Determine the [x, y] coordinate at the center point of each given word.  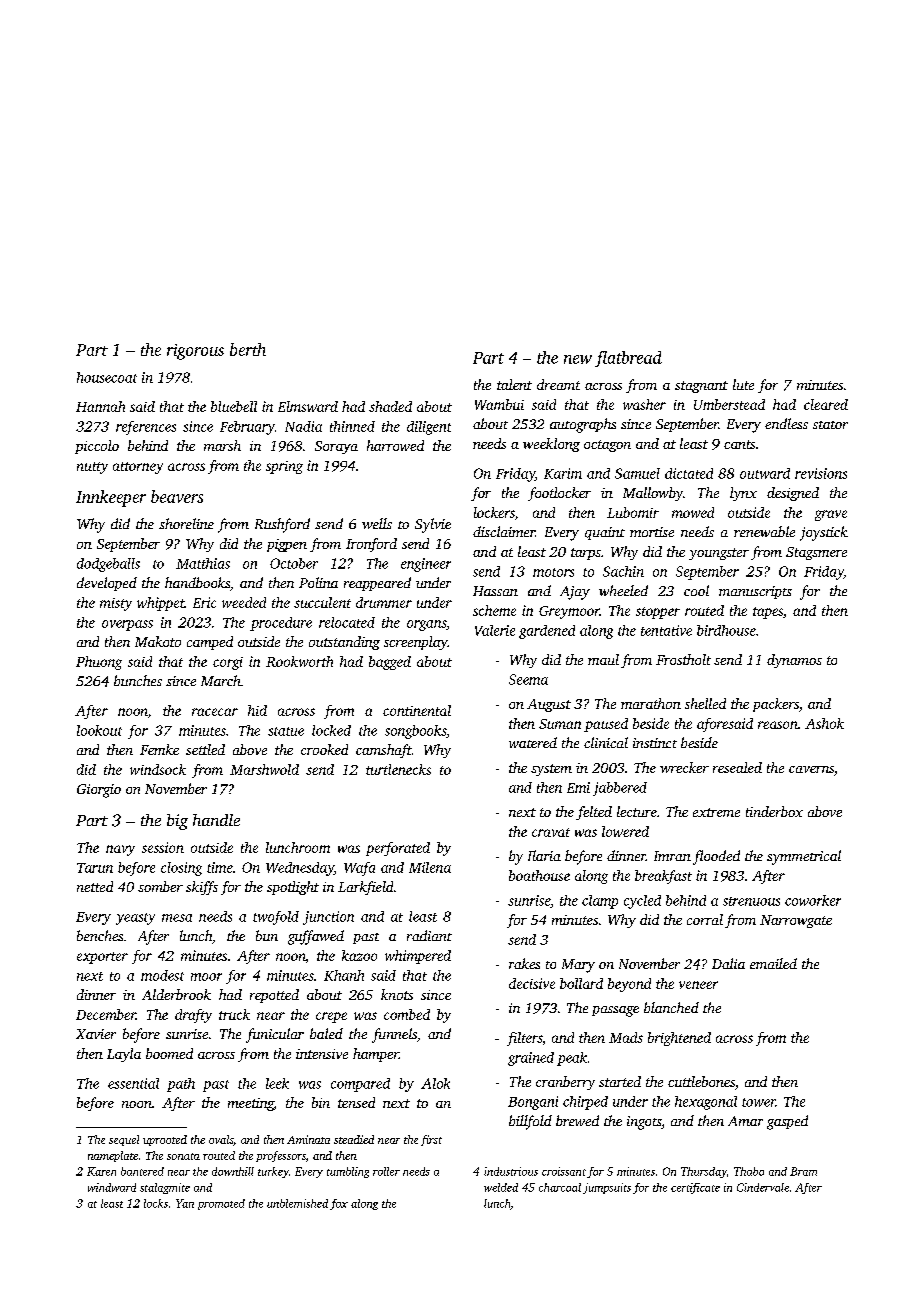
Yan [185, 1203]
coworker [813, 900]
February [247, 428]
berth [248, 349]
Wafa [359, 869]
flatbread [628, 359]
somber [160, 886]
